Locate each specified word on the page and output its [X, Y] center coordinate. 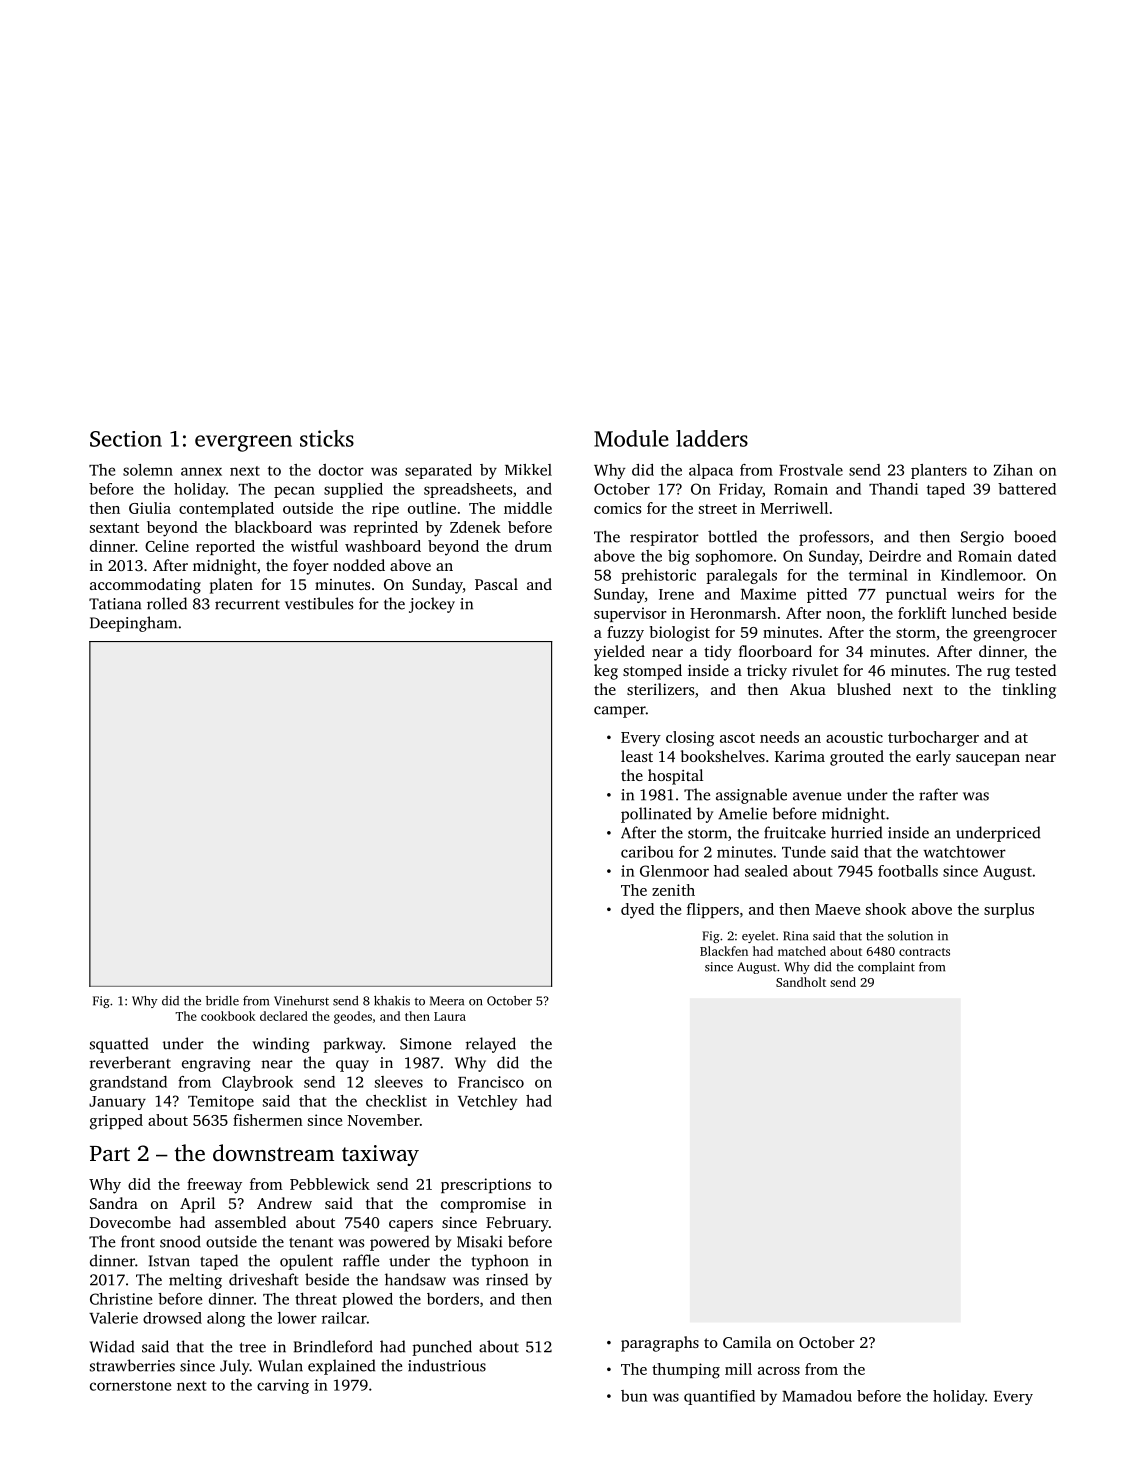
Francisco [491, 1082]
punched [442, 1348]
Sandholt [801, 982]
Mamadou [817, 1396]
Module [631, 438]
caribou [647, 852]
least [637, 756]
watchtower [964, 852]
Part [110, 1153]
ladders [712, 438]
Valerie [113, 1318]
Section [126, 439]
